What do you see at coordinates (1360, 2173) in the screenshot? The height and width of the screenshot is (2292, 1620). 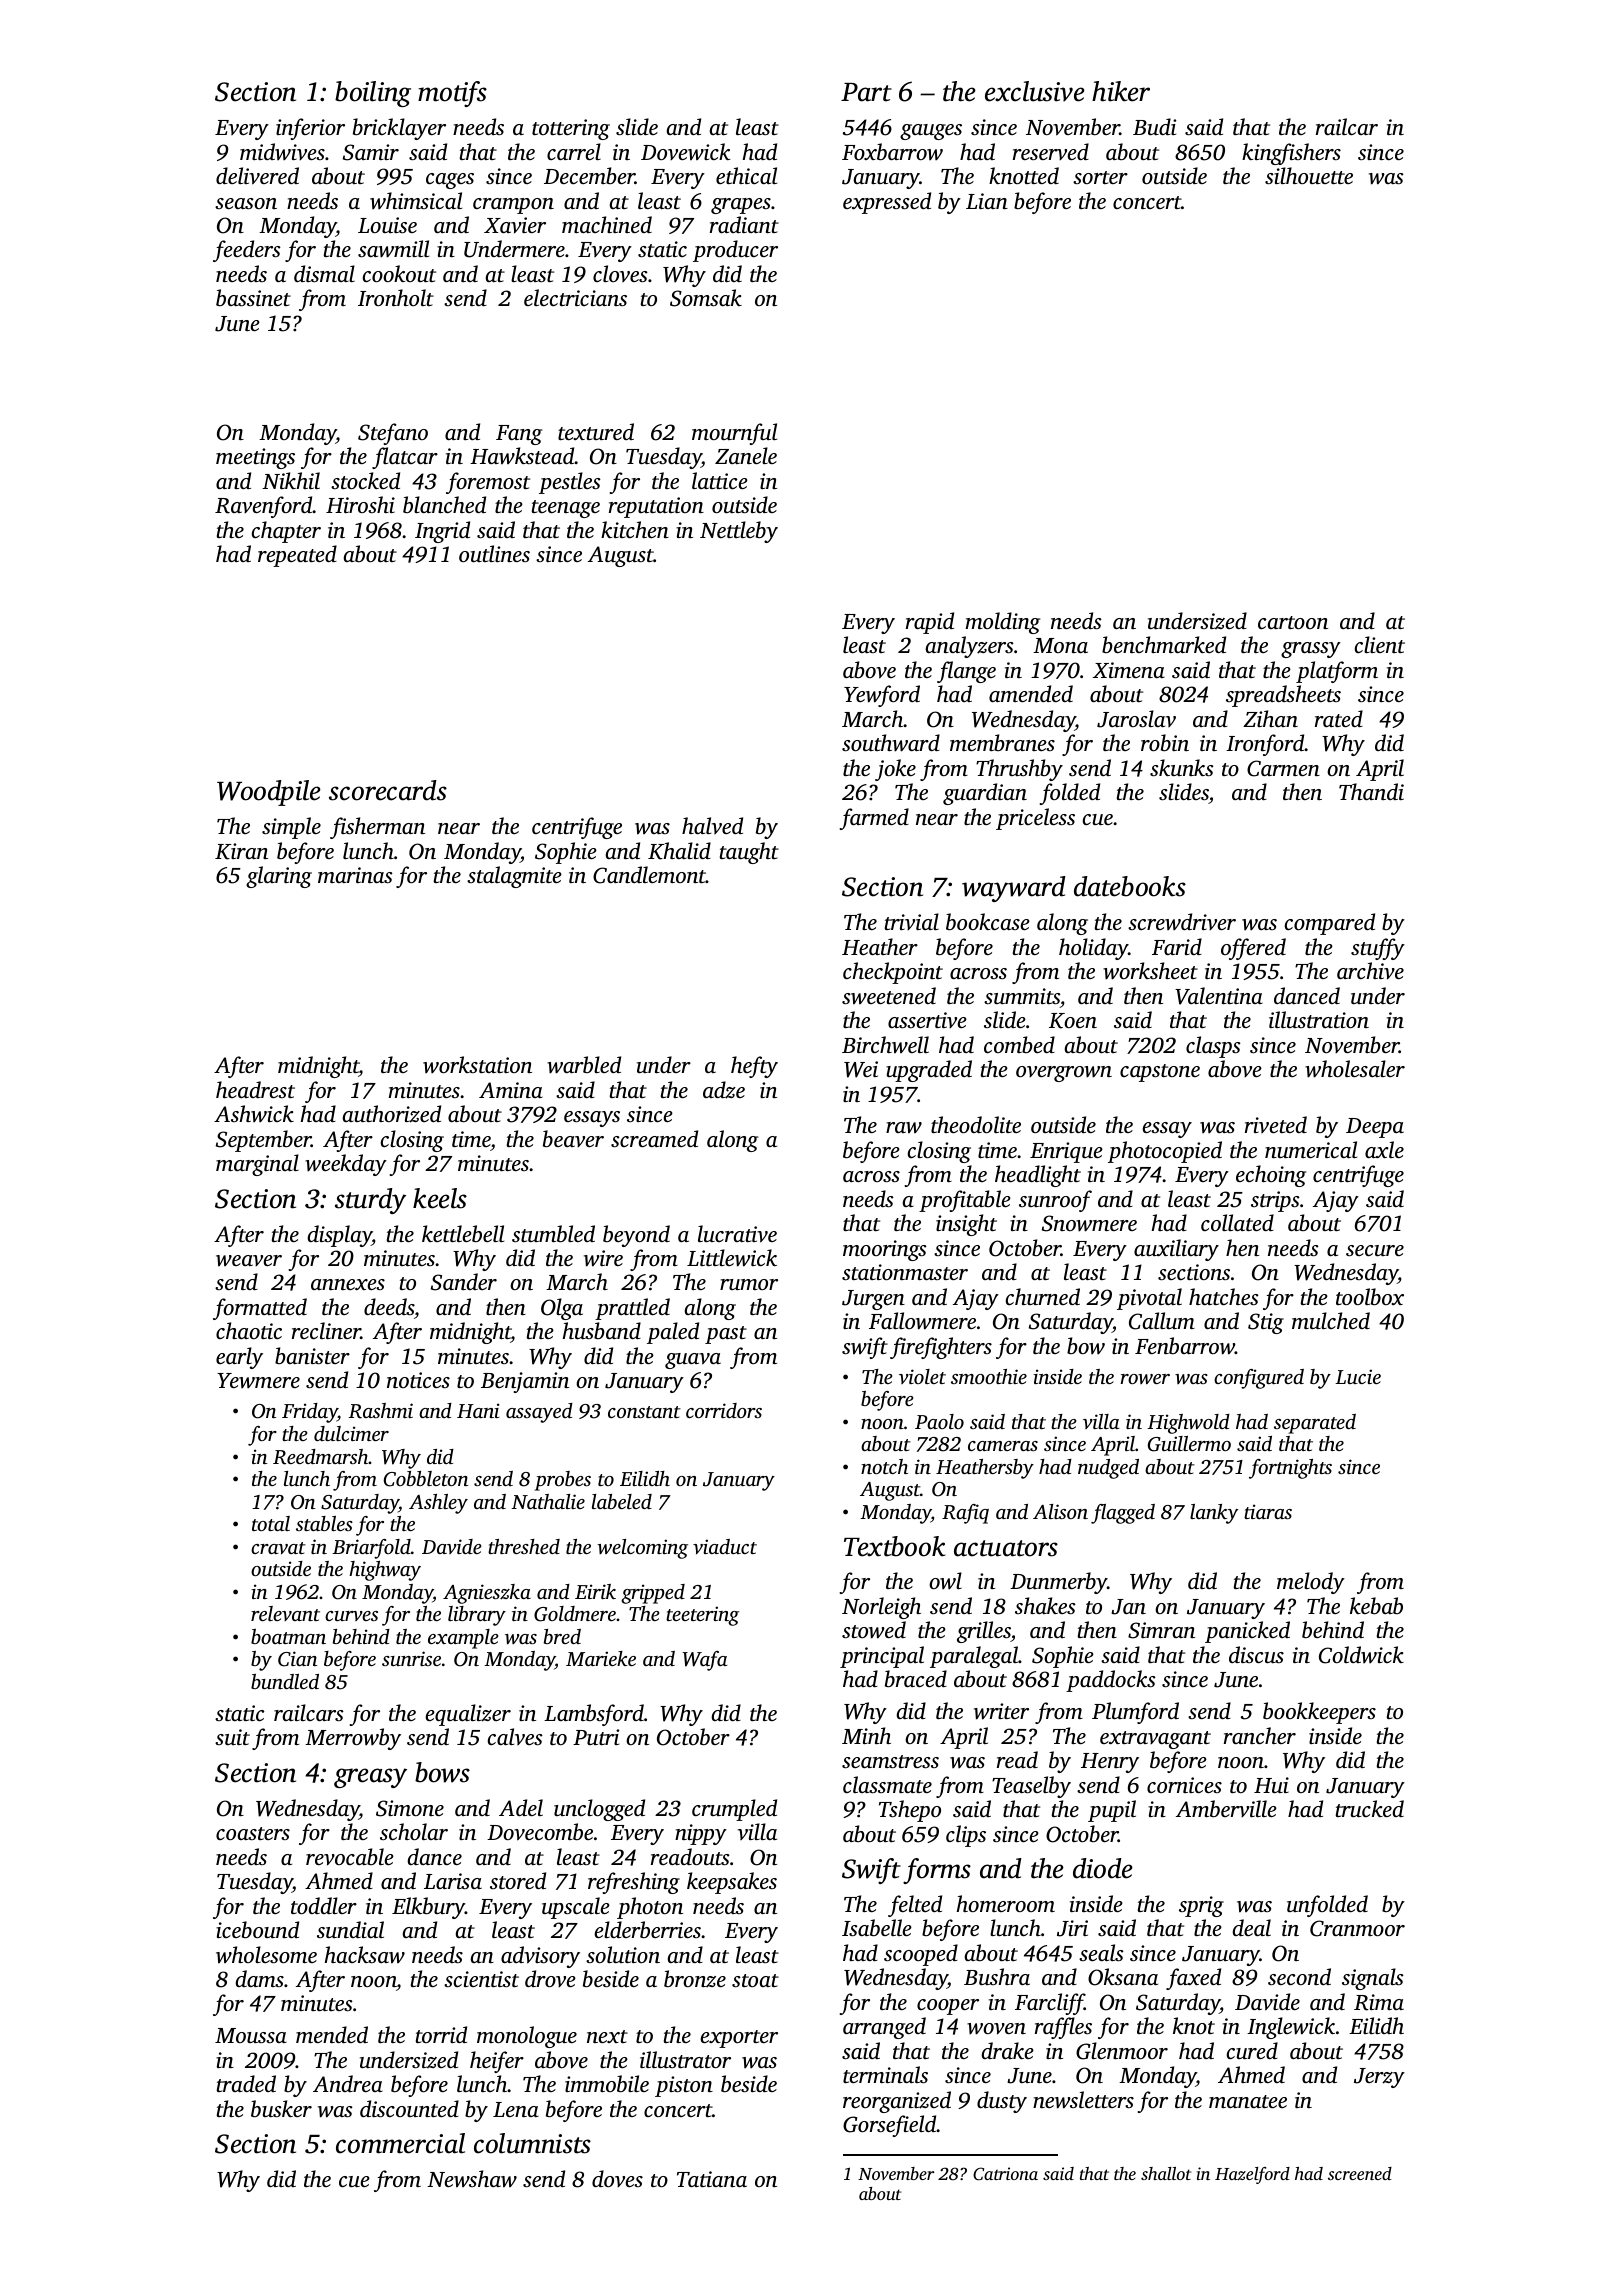 I see `screened` at bounding box center [1360, 2173].
